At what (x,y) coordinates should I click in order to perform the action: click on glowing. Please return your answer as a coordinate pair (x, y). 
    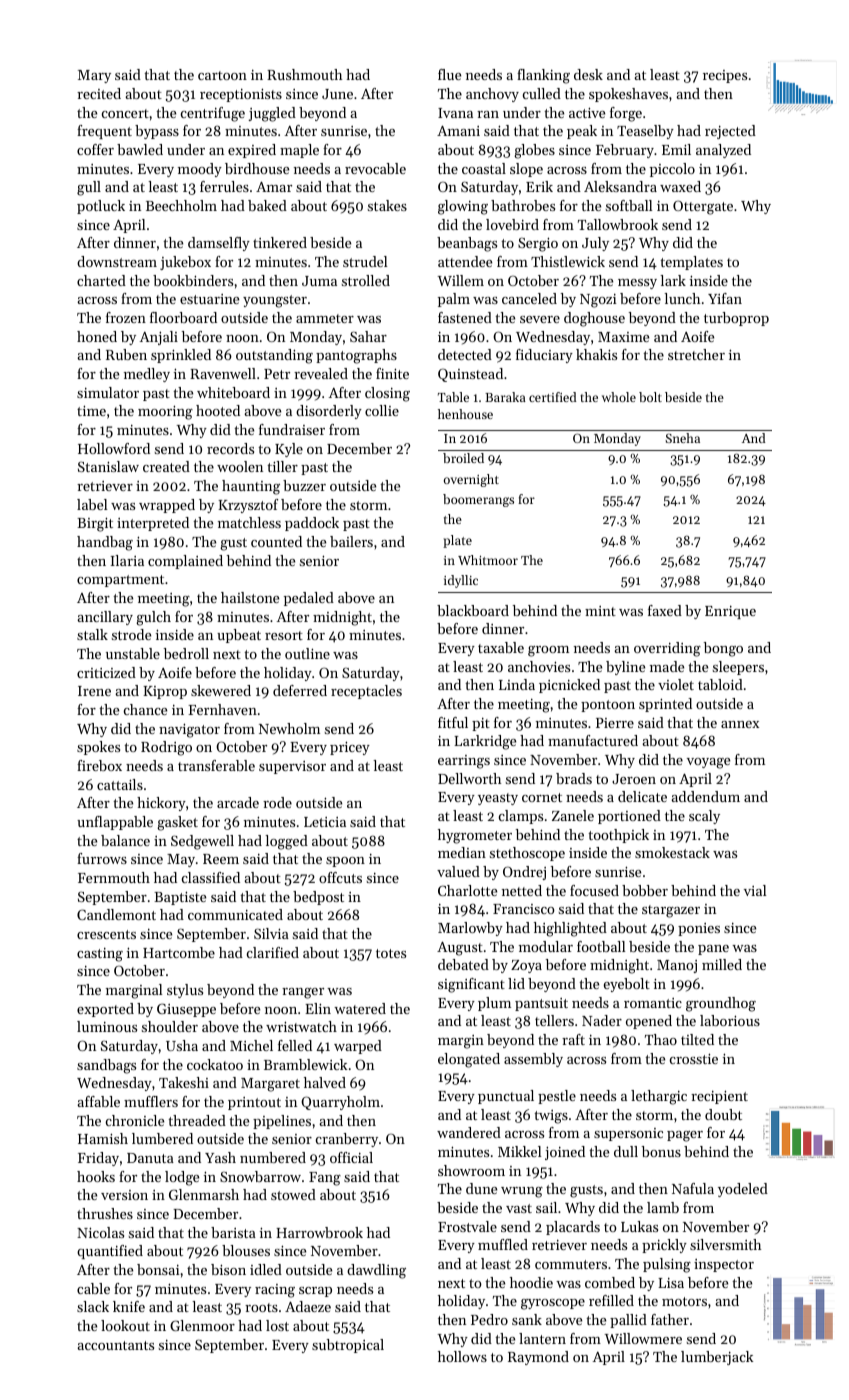
    Looking at the image, I should click on (463, 207).
